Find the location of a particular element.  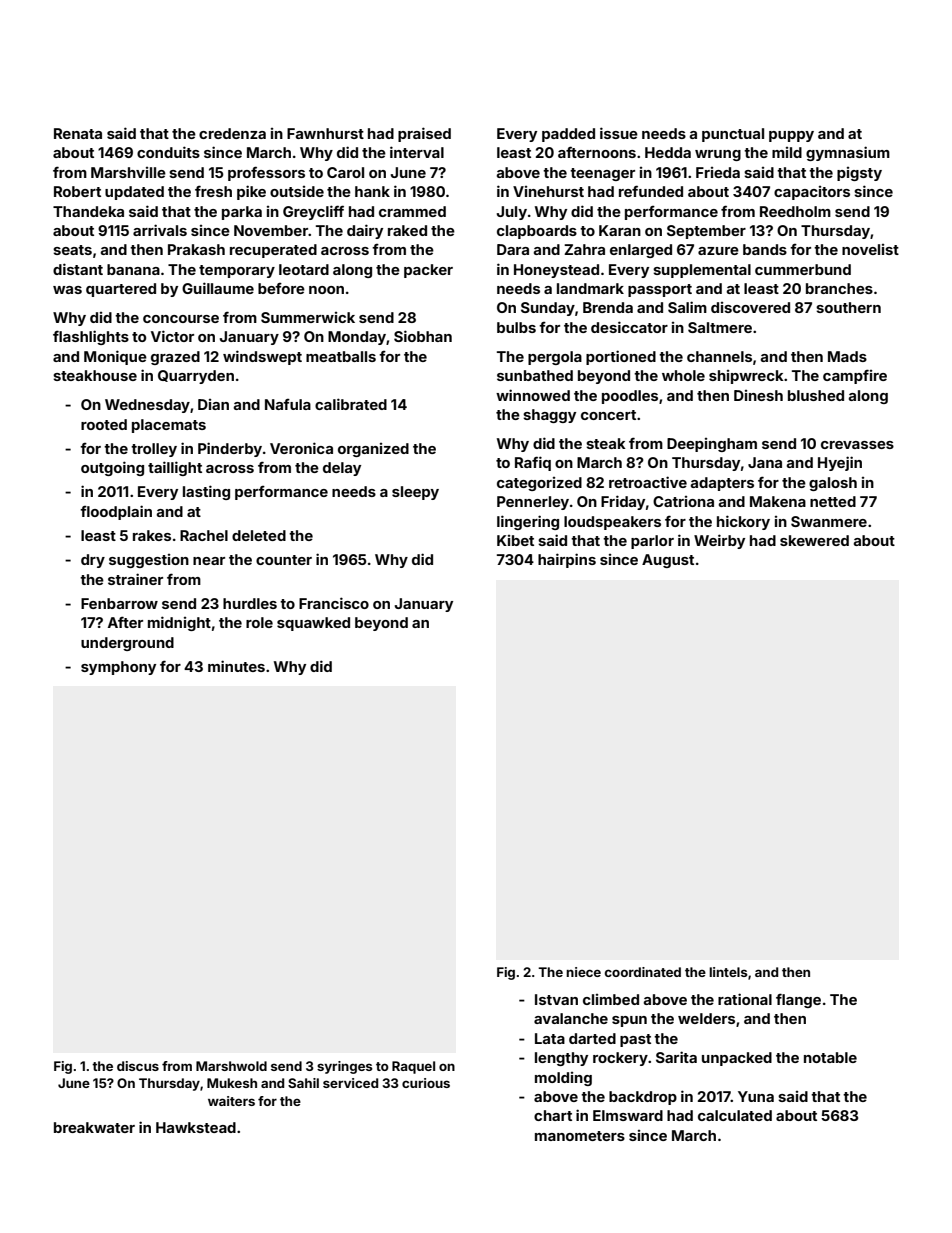

hairpins is located at coordinates (567, 560).
